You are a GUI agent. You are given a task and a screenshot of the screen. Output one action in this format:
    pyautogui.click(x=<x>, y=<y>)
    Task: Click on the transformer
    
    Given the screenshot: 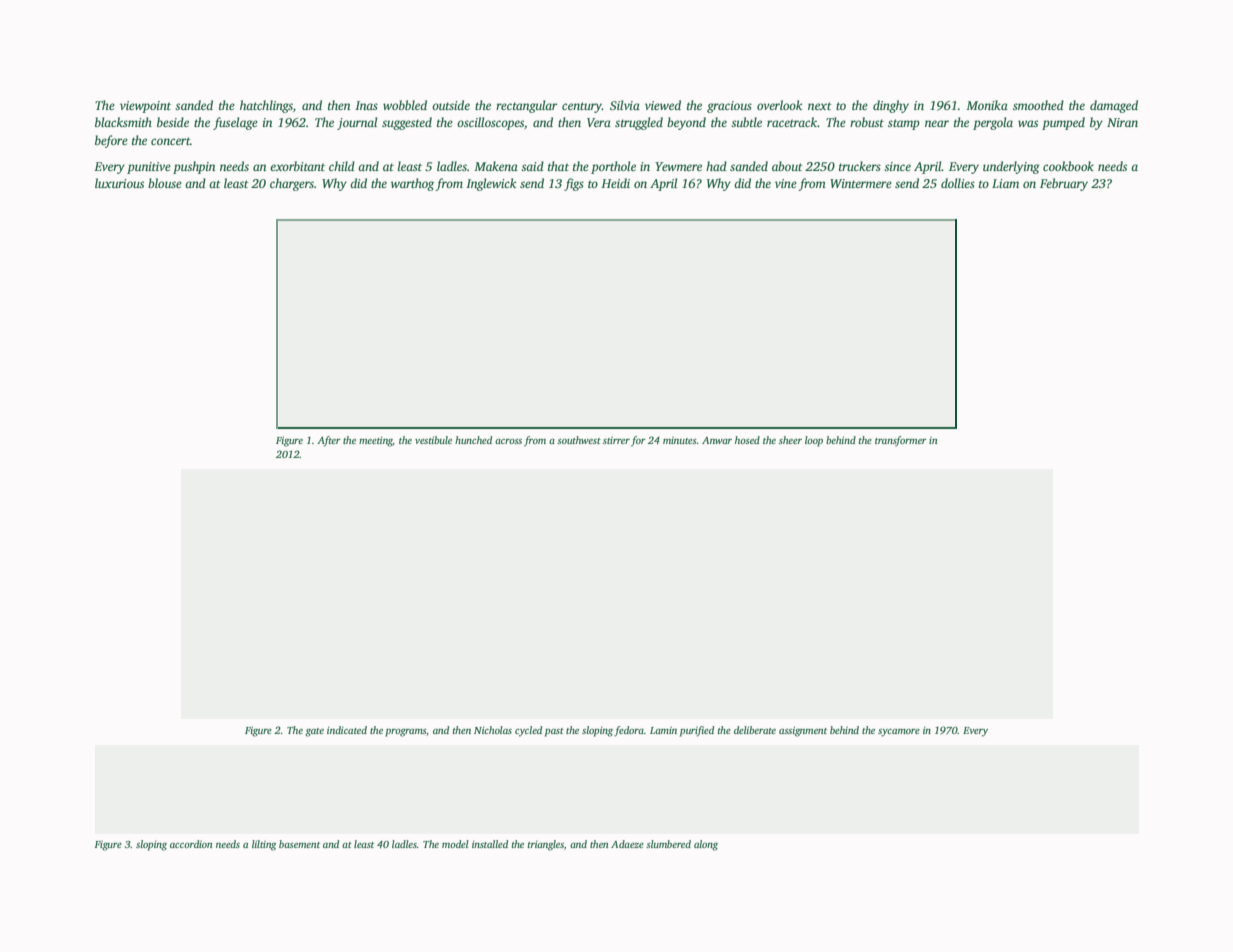 What is the action you would take?
    pyautogui.click(x=901, y=441)
